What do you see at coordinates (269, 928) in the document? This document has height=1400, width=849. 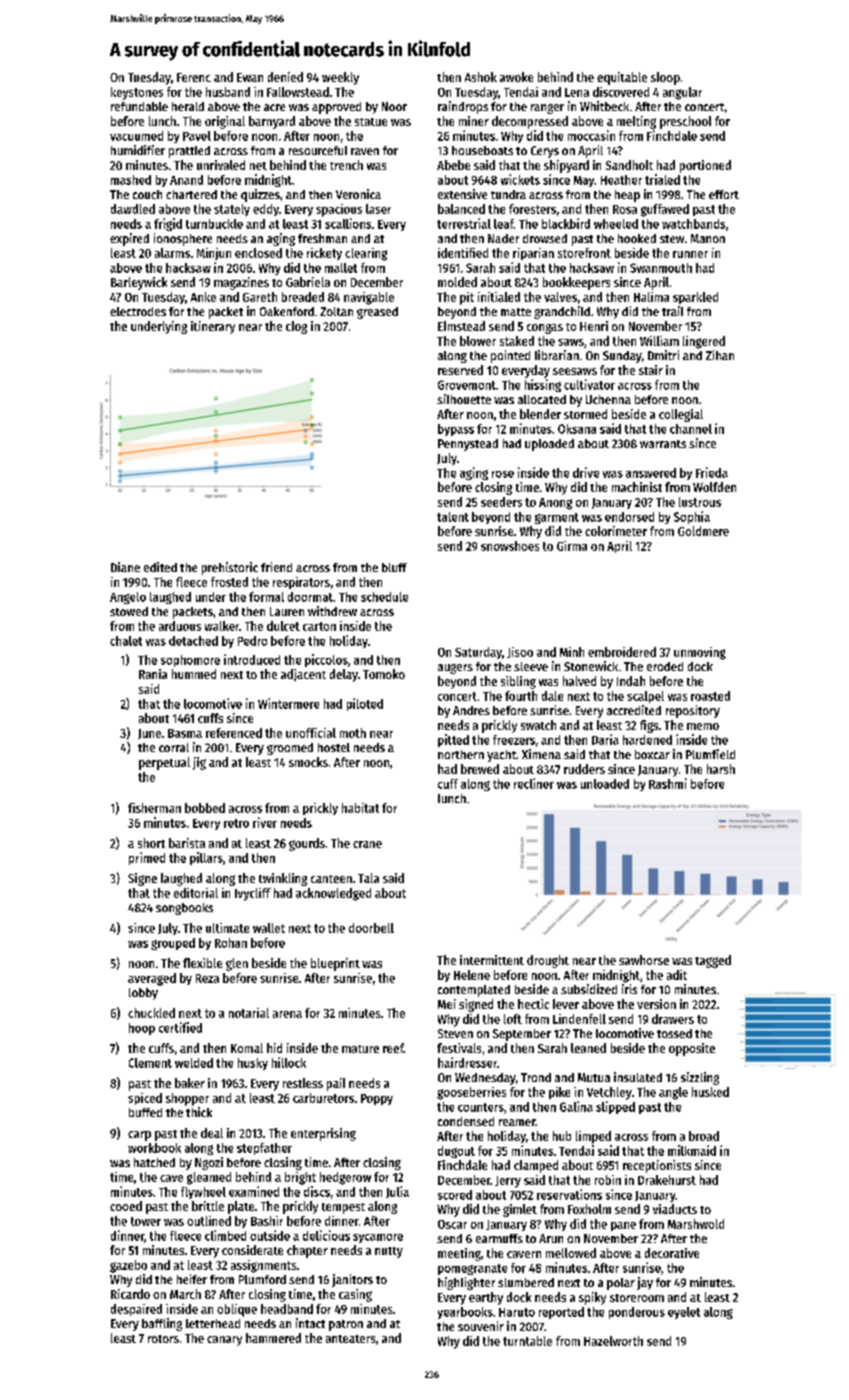 I see `wallet` at bounding box center [269, 928].
